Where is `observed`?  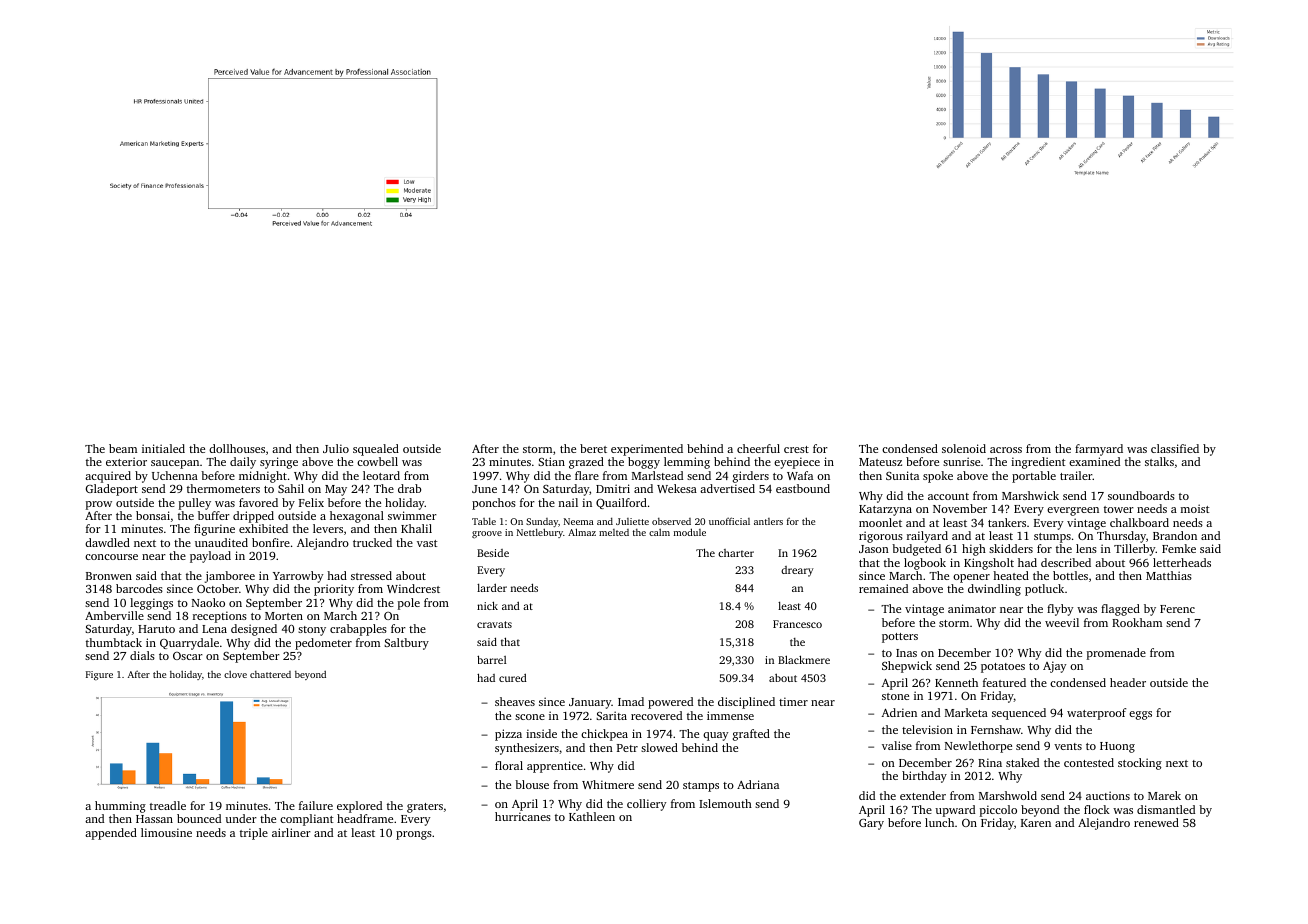 observed is located at coordinates (671, 521).
